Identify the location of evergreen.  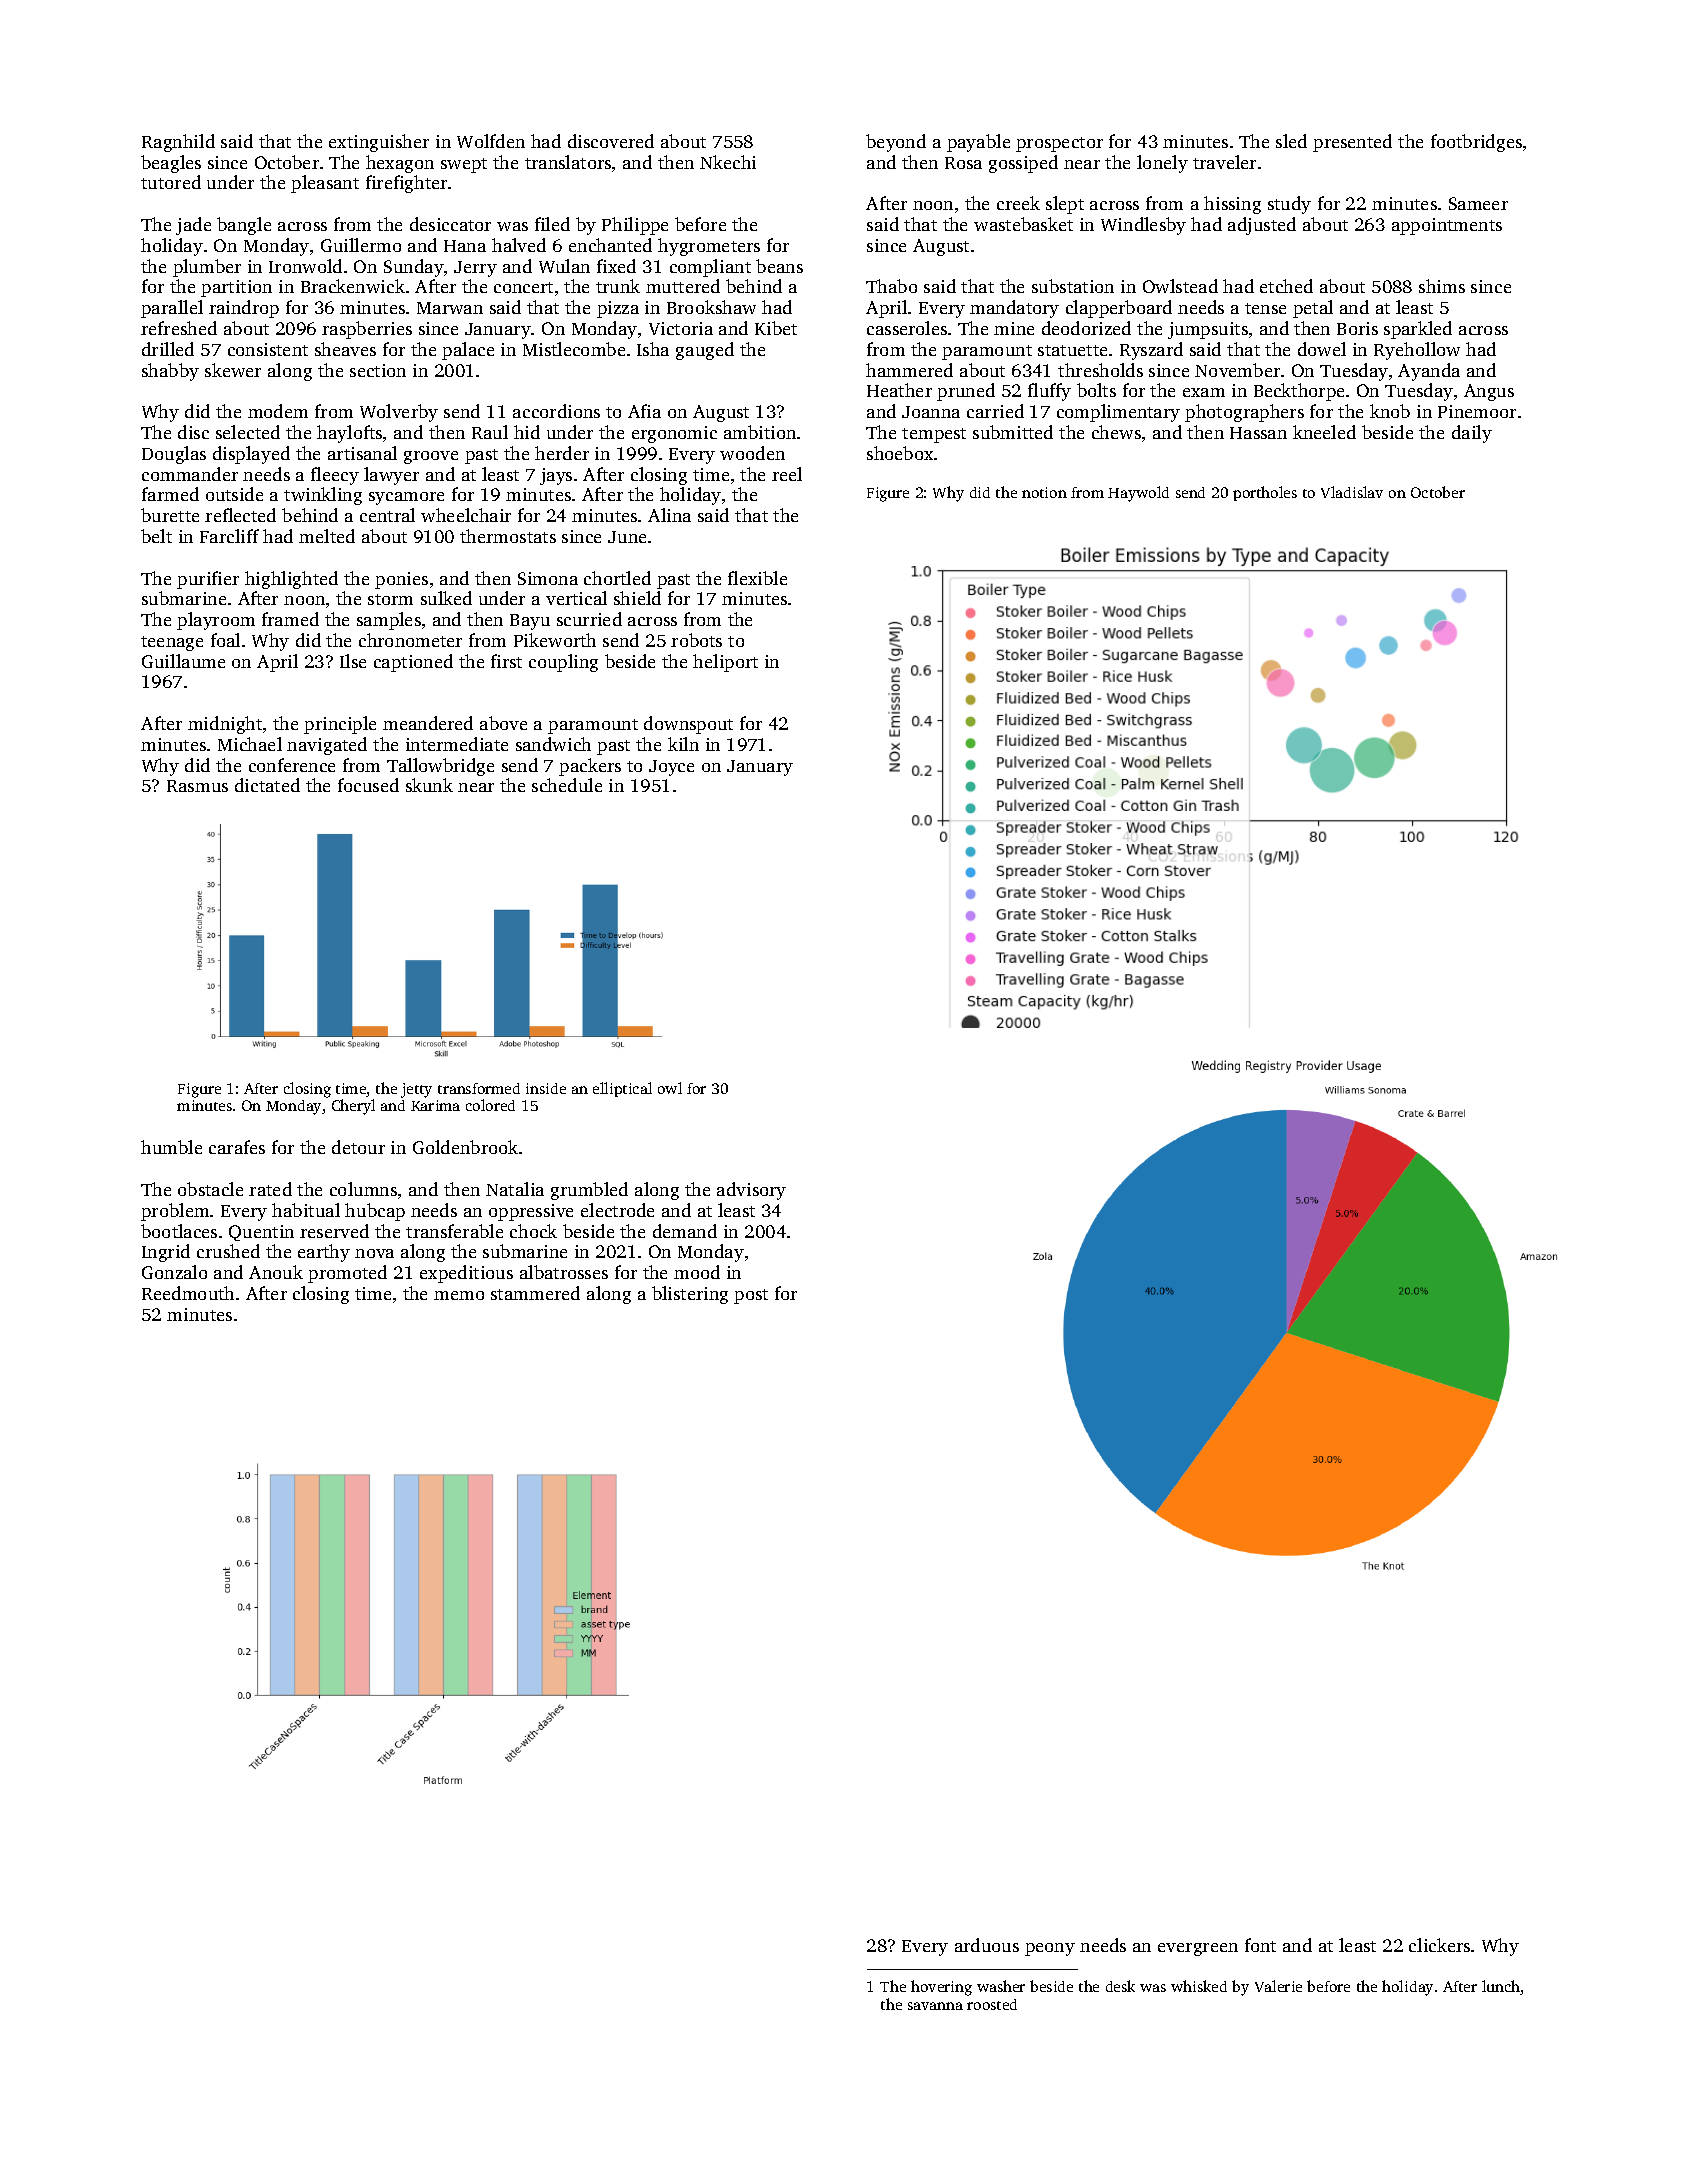
(1198, 1949).
